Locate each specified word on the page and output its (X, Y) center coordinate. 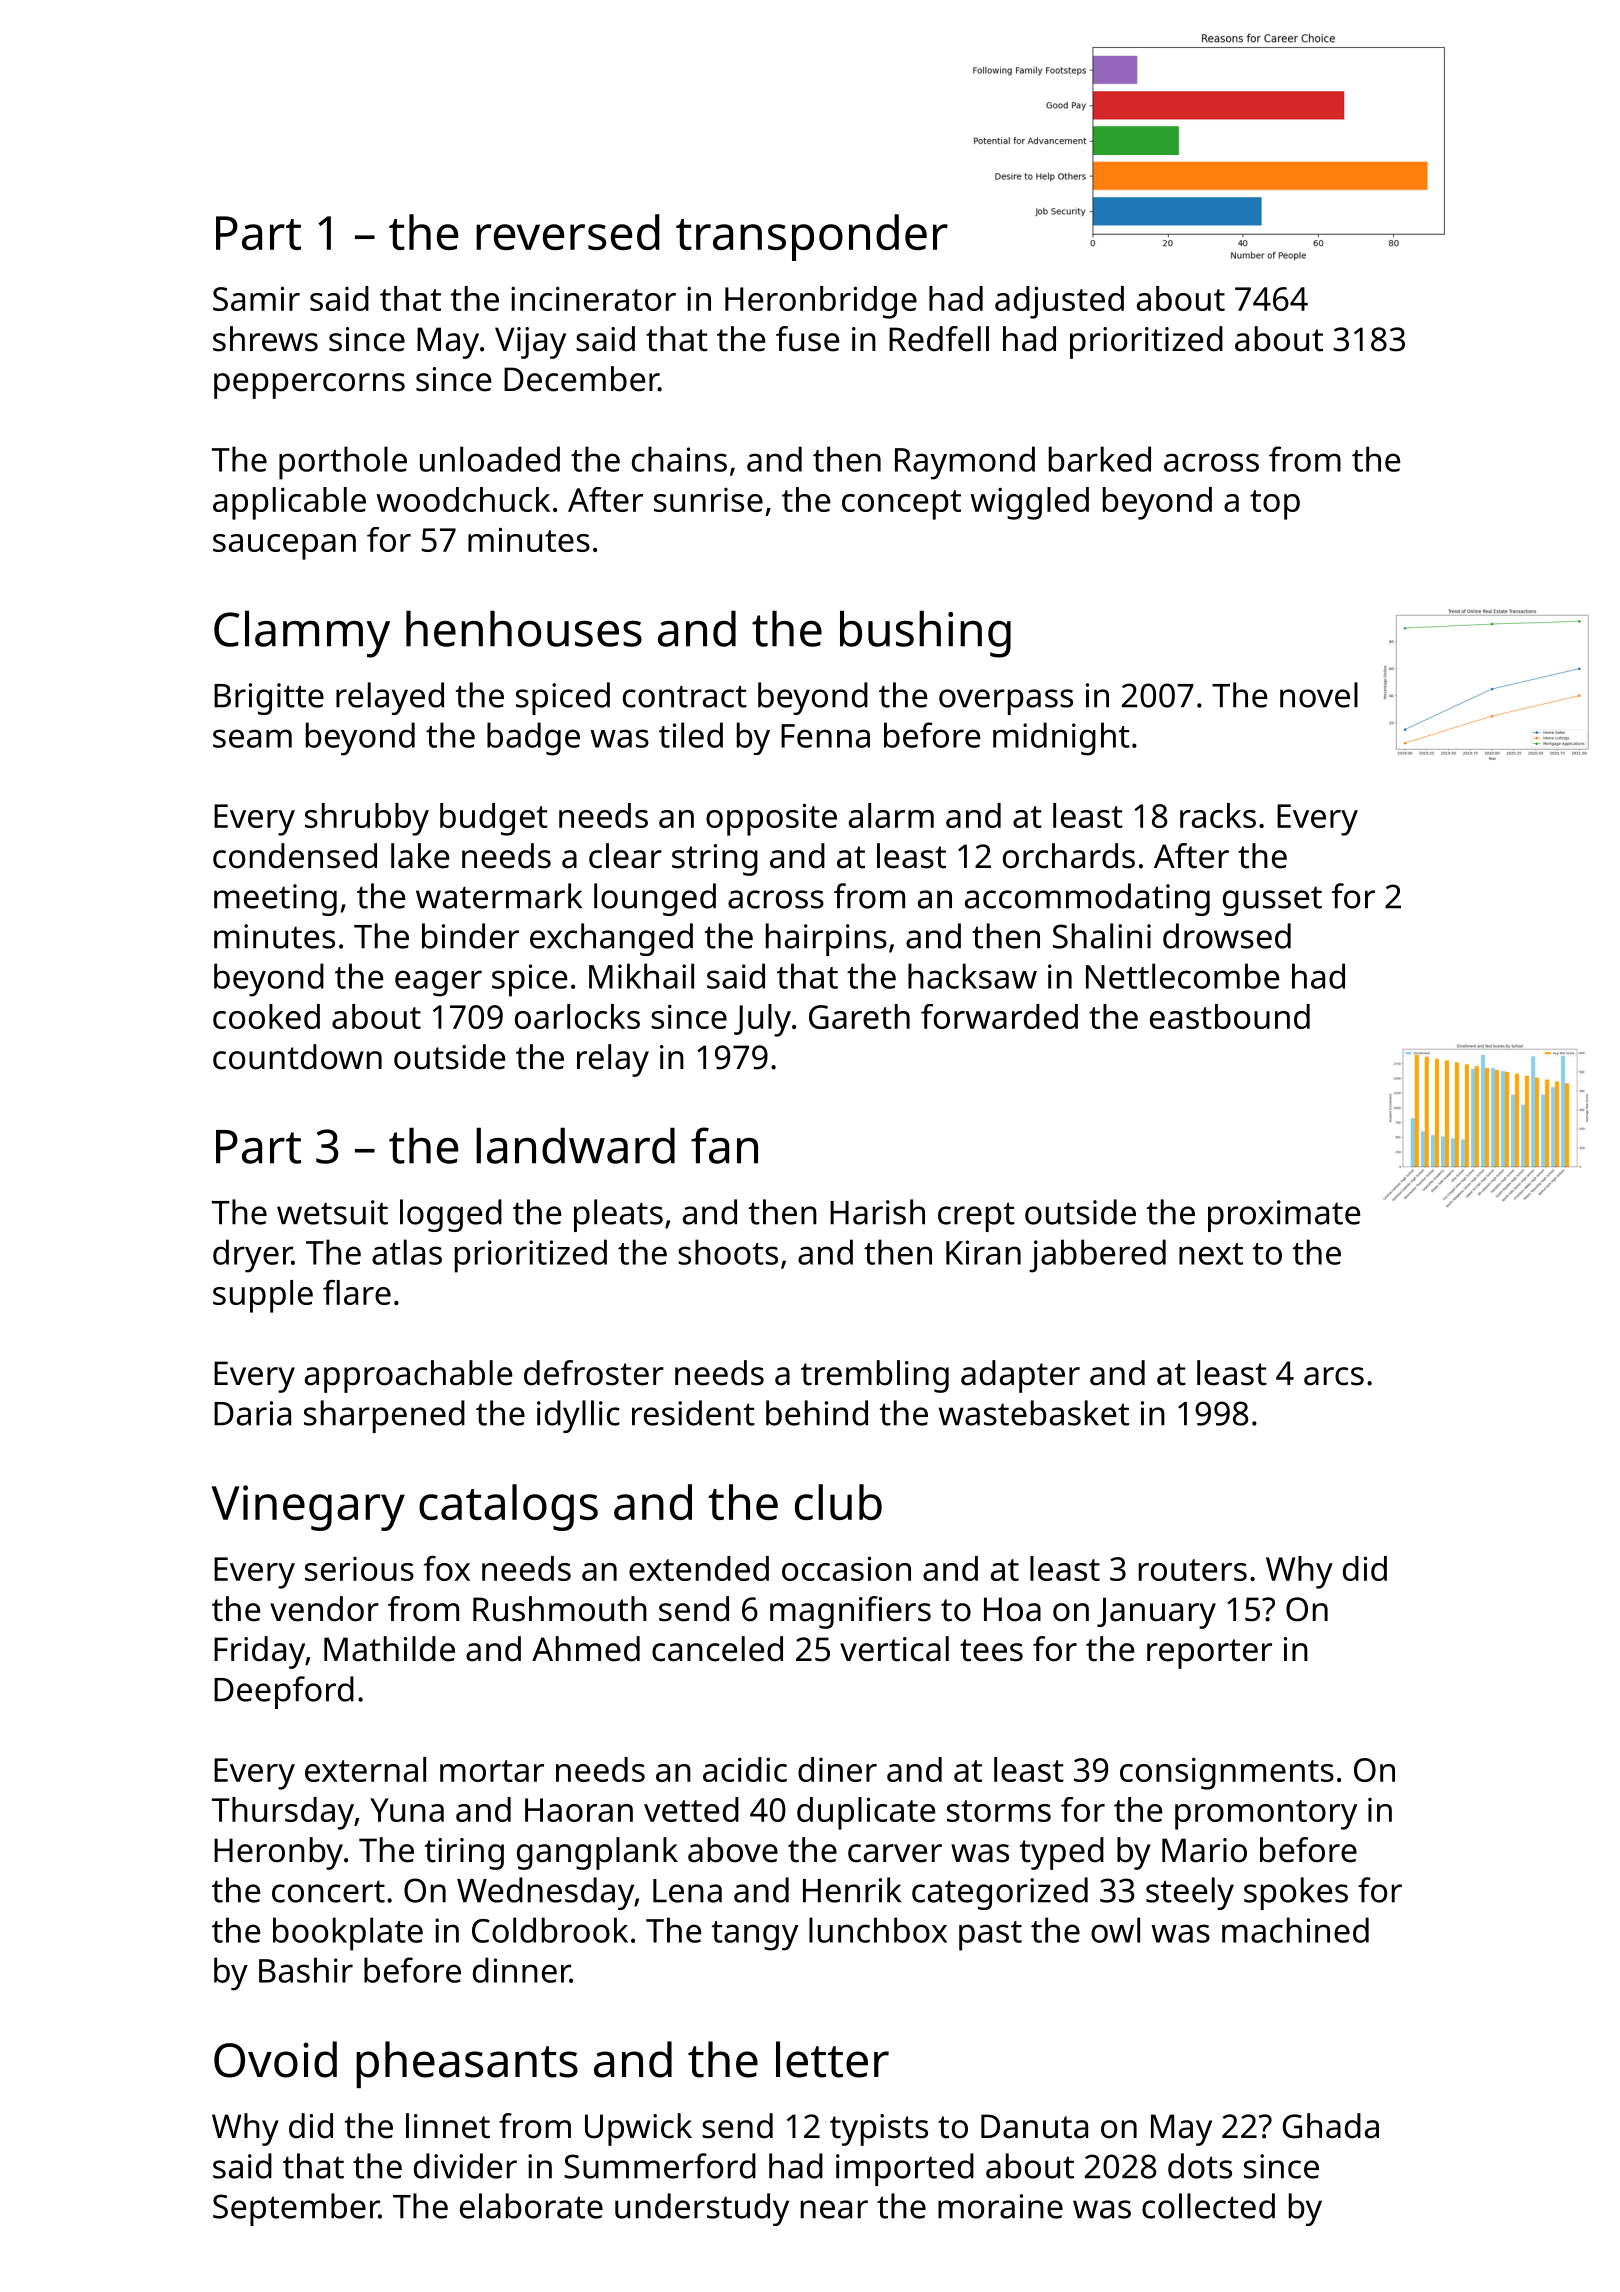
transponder (812, 237)
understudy (702, 2209)
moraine (1000, 2206)
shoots (728, 1252)
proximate (1284, 1216)
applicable (289, 503)
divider (465, 2166)
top (1275, 505)
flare (357, 1292)
